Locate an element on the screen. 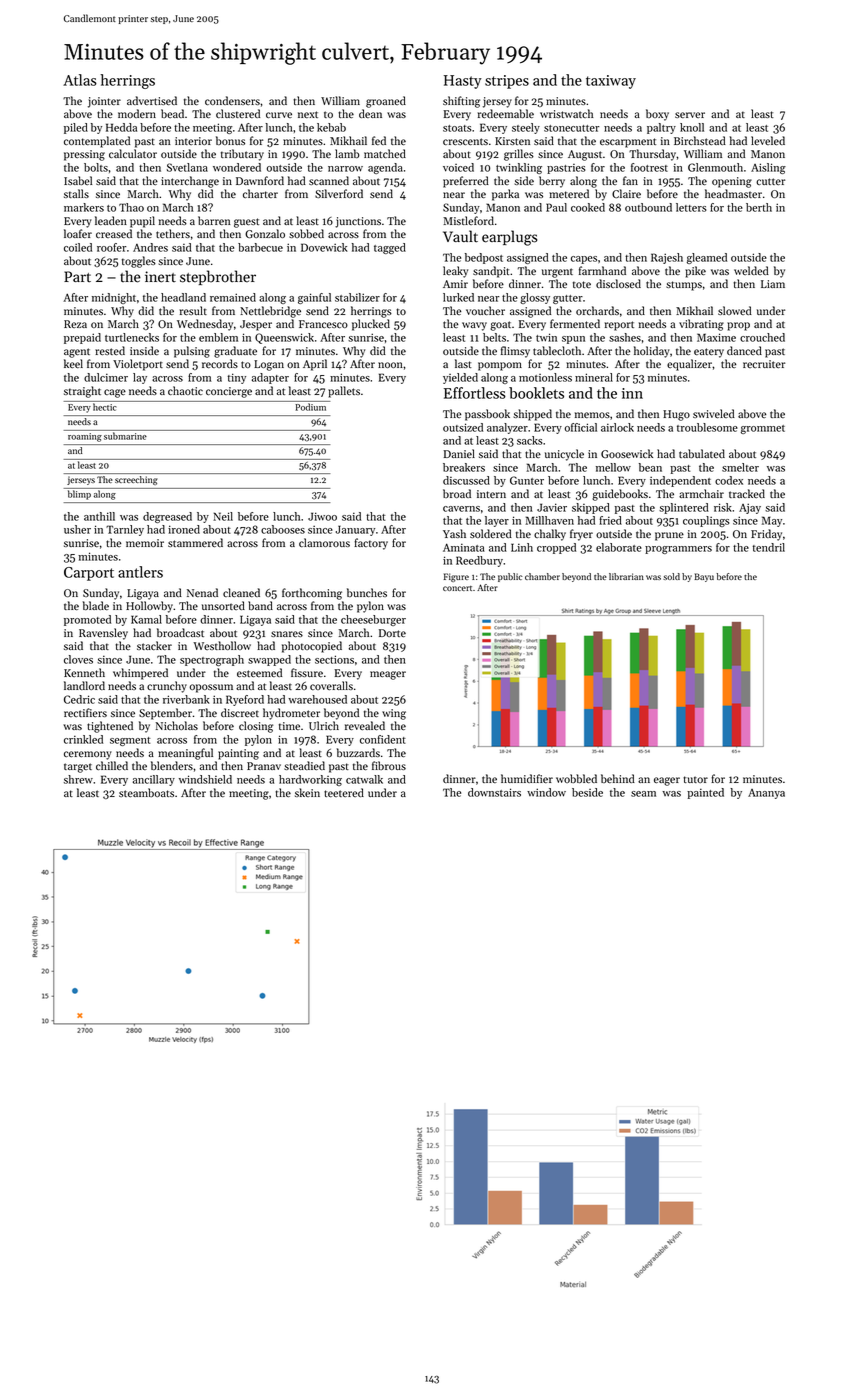 The width and height of the screenshot is (849, 1400). Hasty is located at coordinates (463, 82).
